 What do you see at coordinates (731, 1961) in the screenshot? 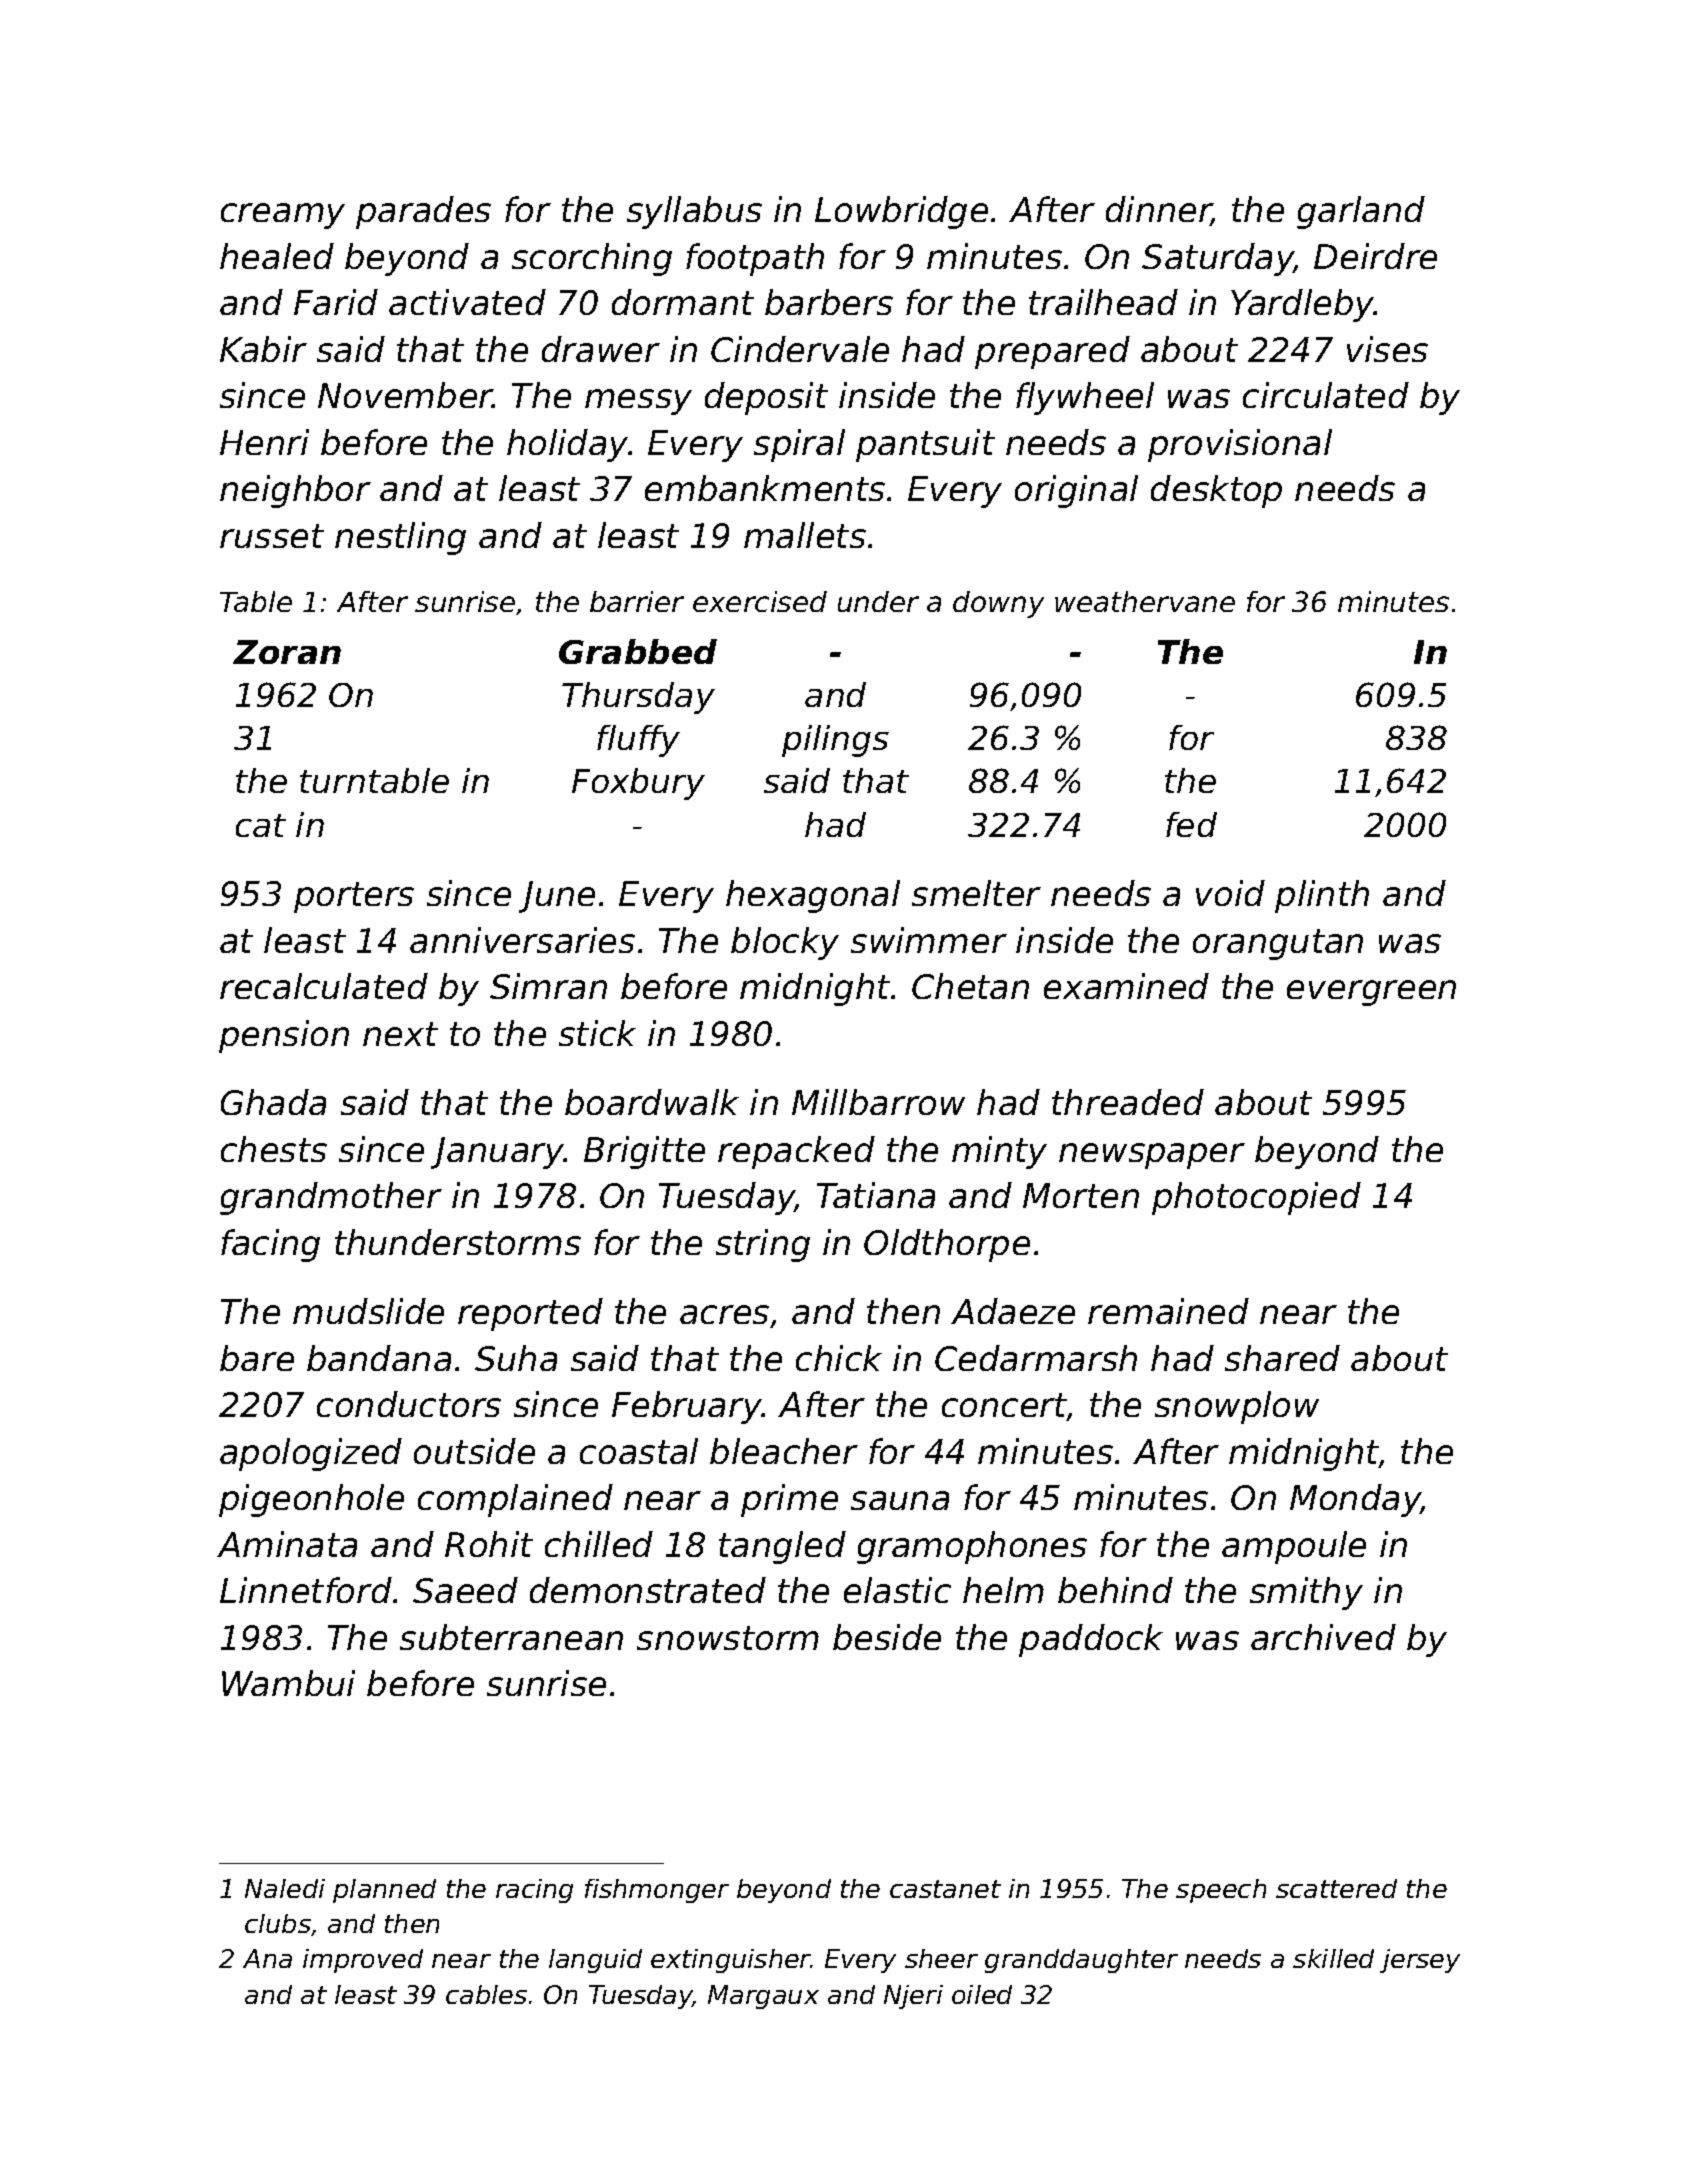
I see `extinguisher` at bounding box center [731, 1961].
